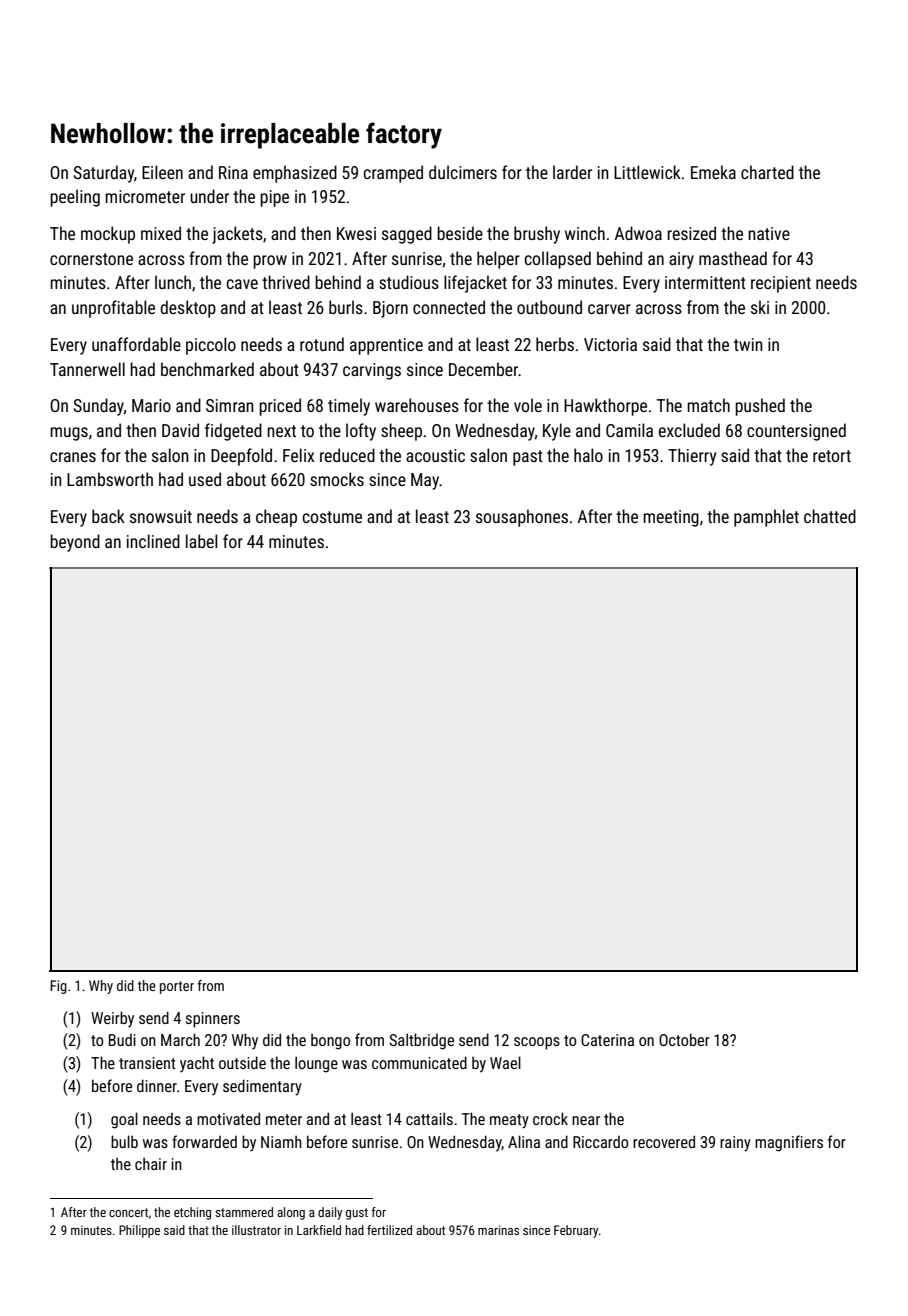 The height and width of the document is (1316, 908). What do you see at coordinates (684, 1039) in the document?
I see `October` at bounding box center [684, 1039].
